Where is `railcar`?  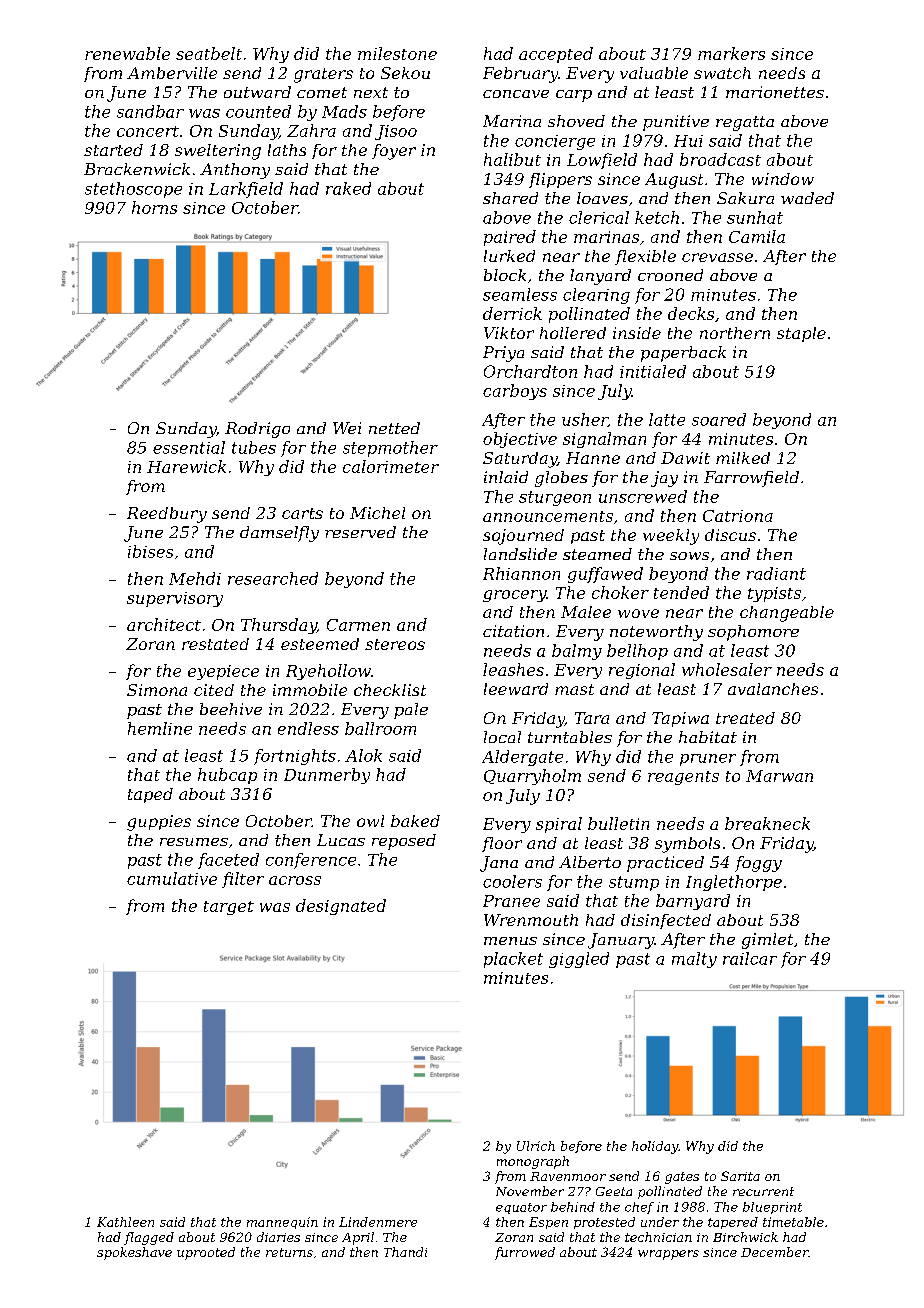
railcar is located at coordinates (750, 958).
